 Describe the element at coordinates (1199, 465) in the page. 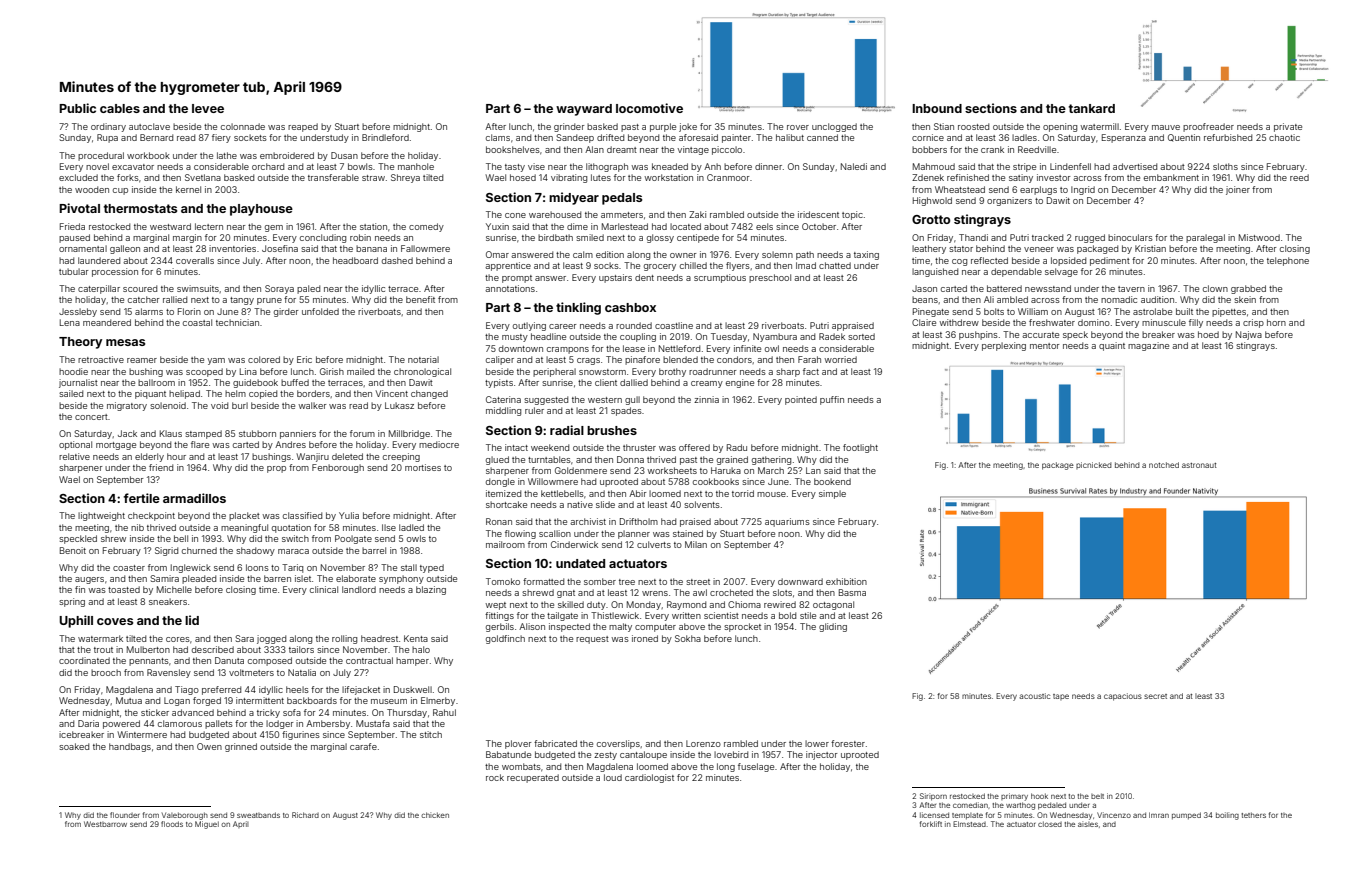

I see `astronaut` at that location.
